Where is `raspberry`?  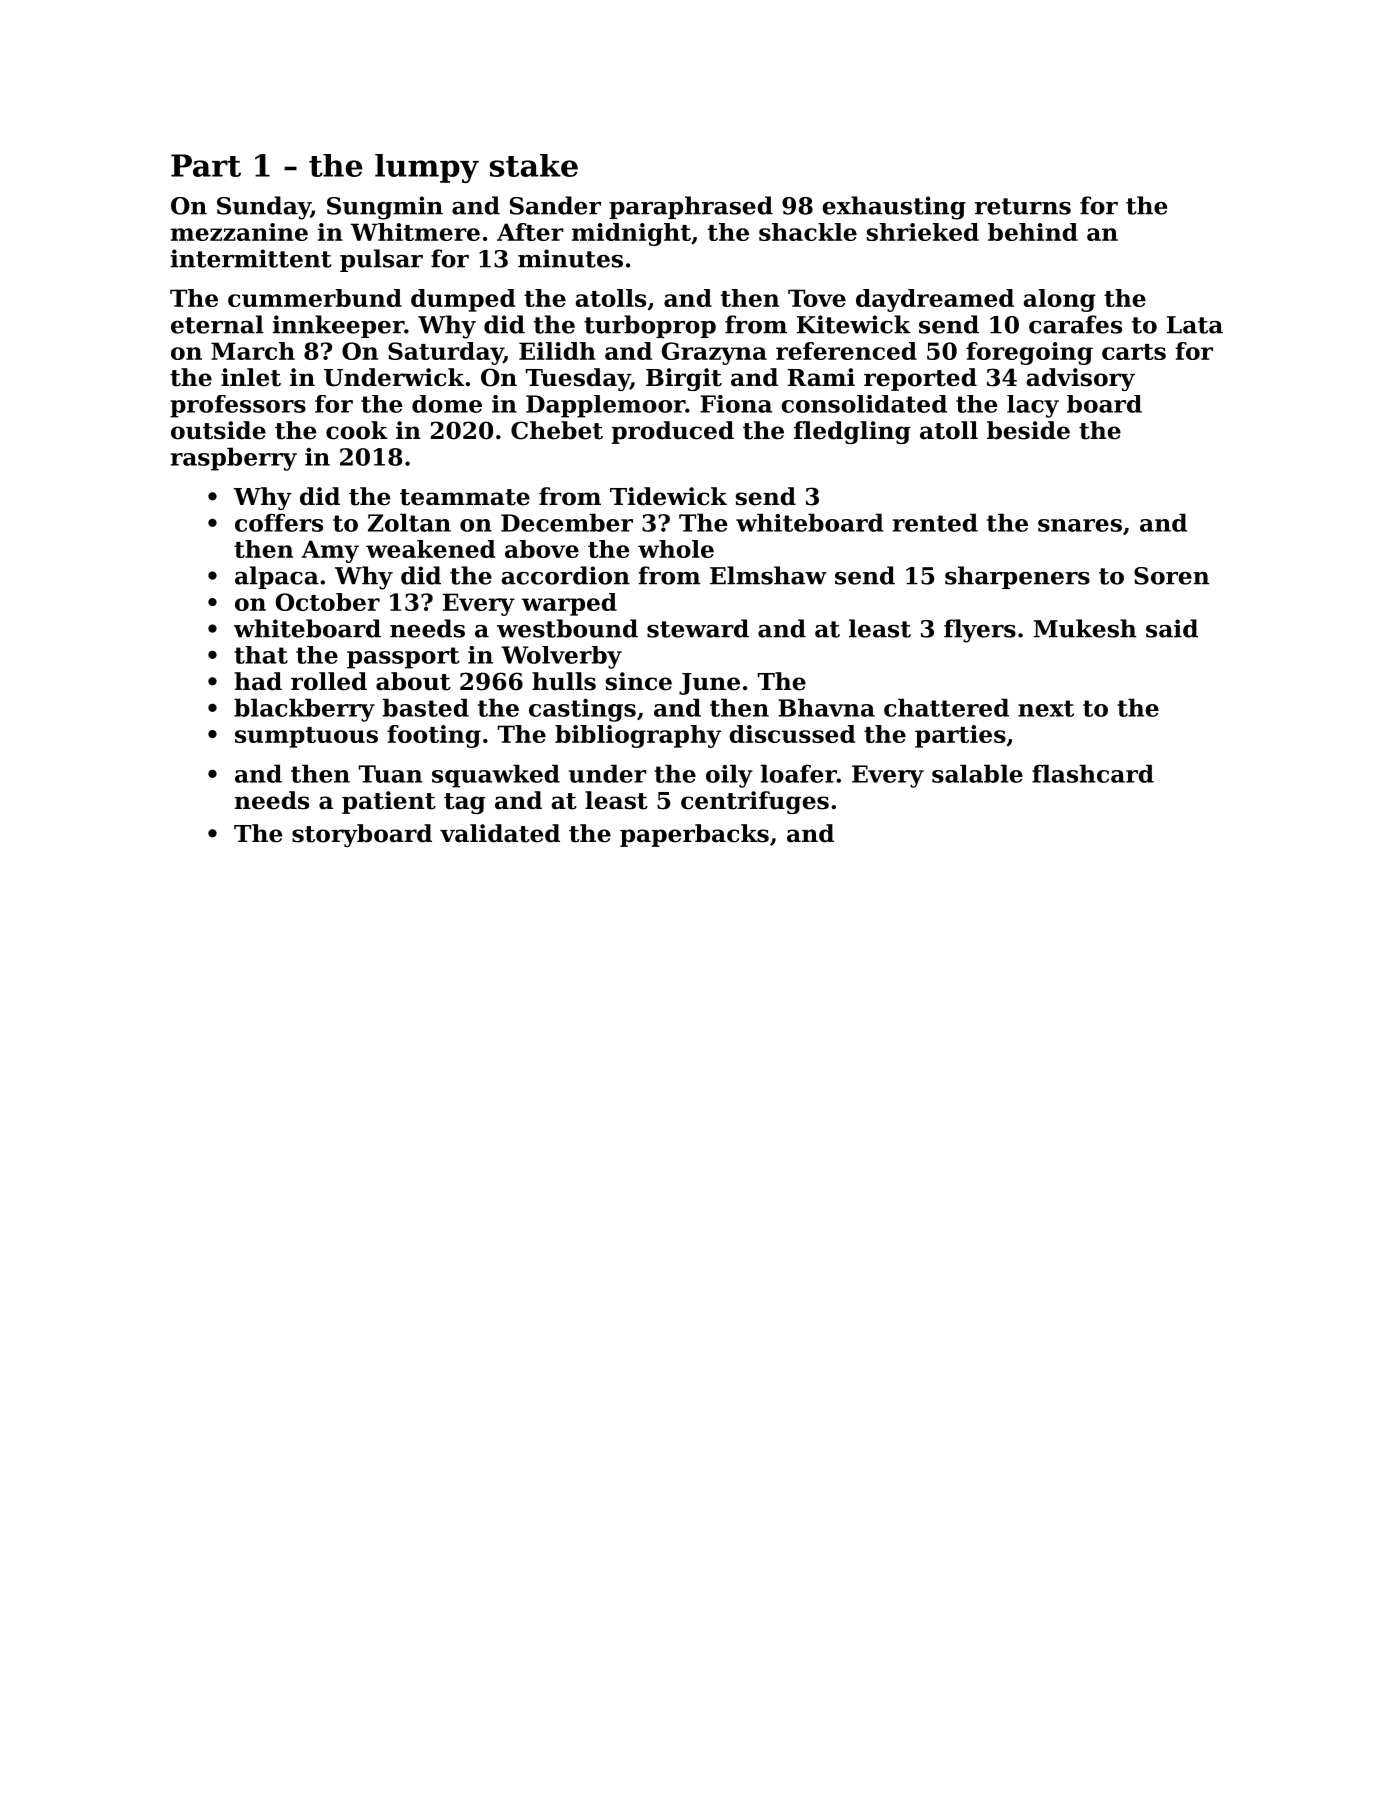 raspberry is located at coordinates (234, 459).
